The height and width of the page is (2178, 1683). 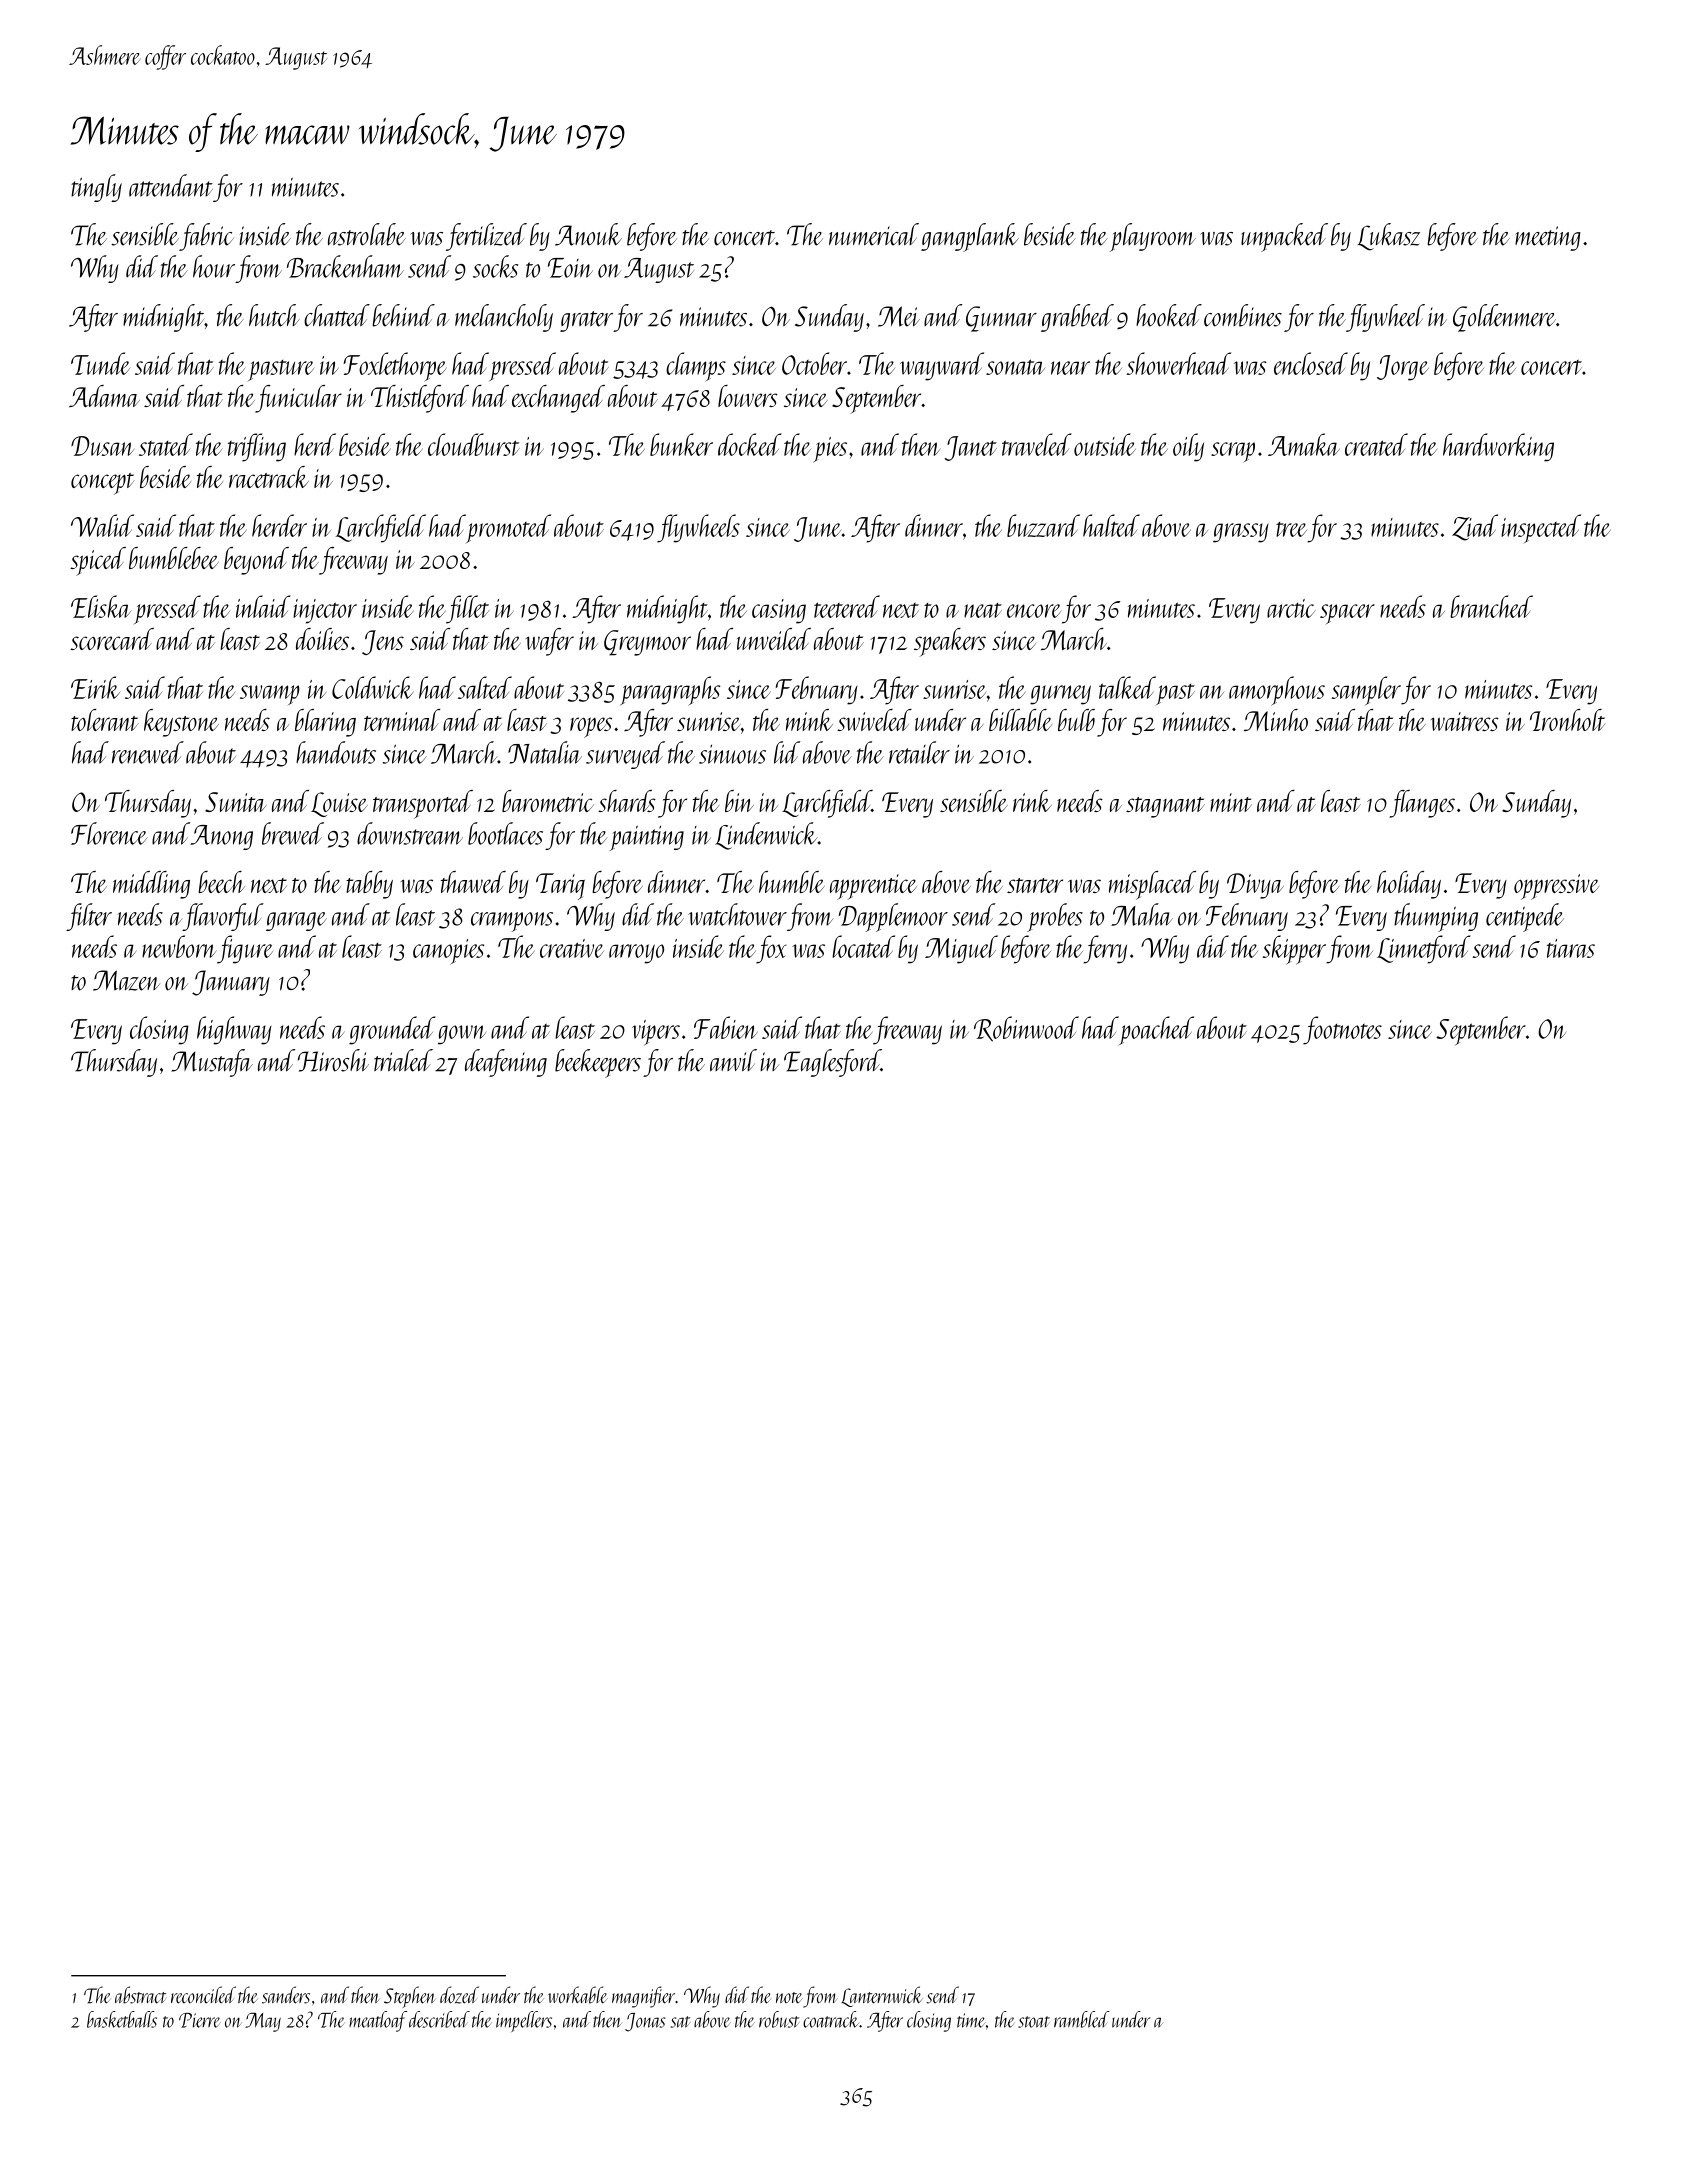 What do you see at coordinates (122, 2019) in the page?
I see `basketballs` at bounding box center [122, 2019].
